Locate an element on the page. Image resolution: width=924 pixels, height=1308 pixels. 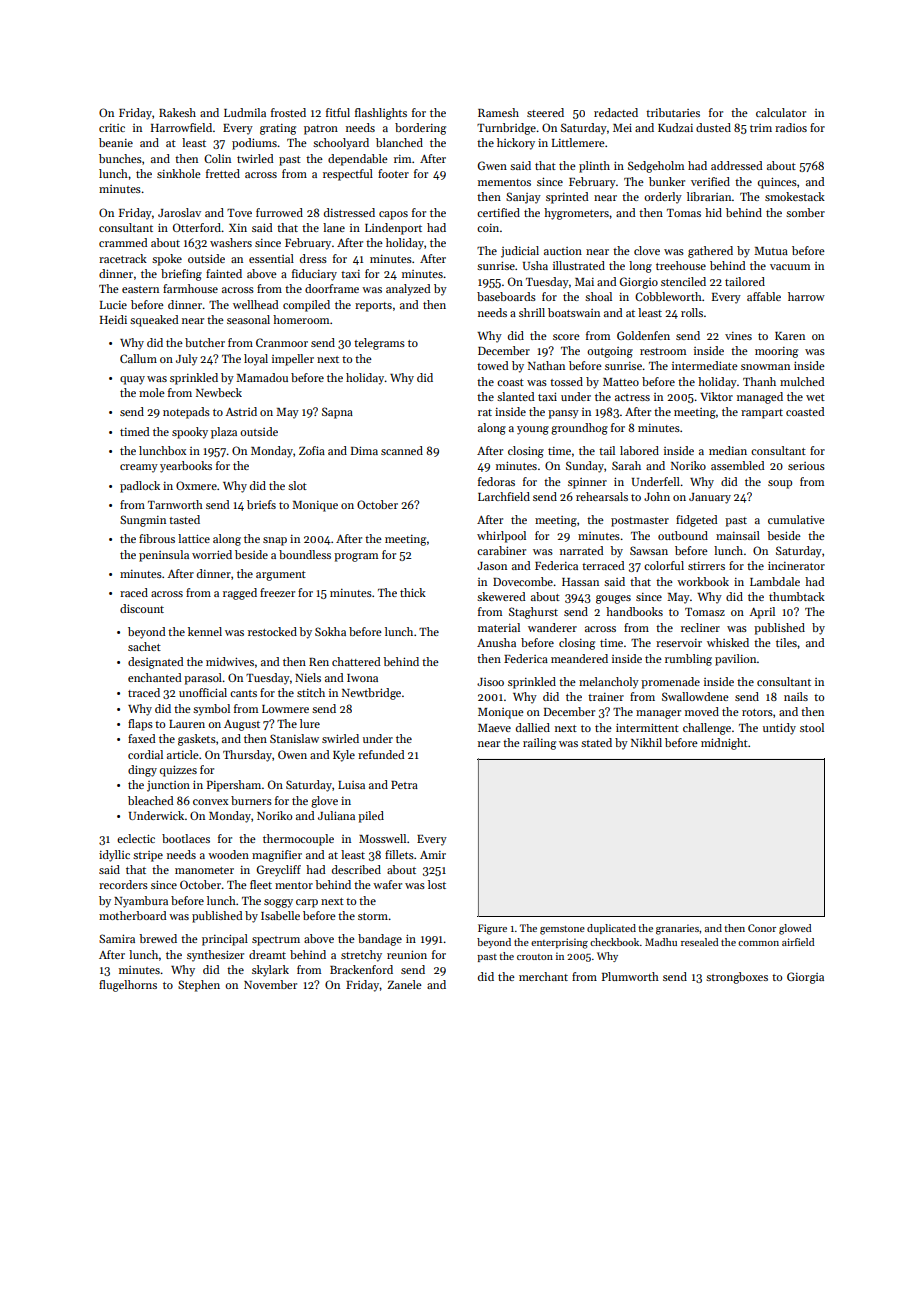
Rakesh is located at coordinates (177, 112).
